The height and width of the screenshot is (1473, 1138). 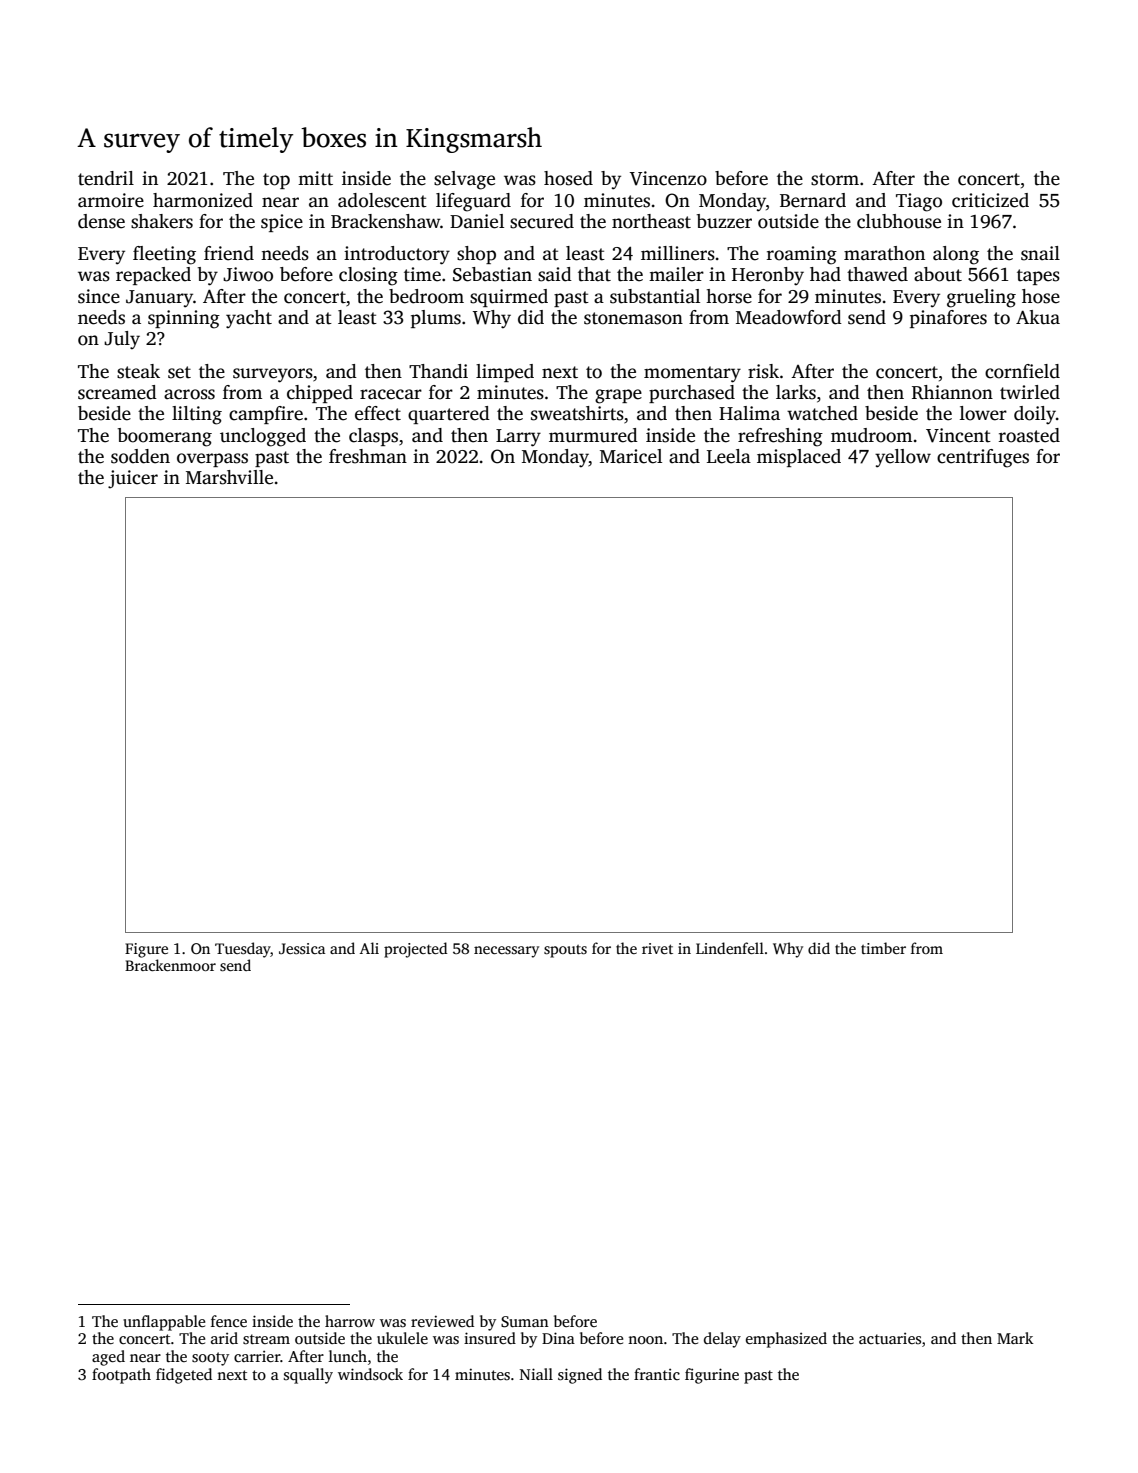 I want to click on selvage, so click(x=464, y=180).
